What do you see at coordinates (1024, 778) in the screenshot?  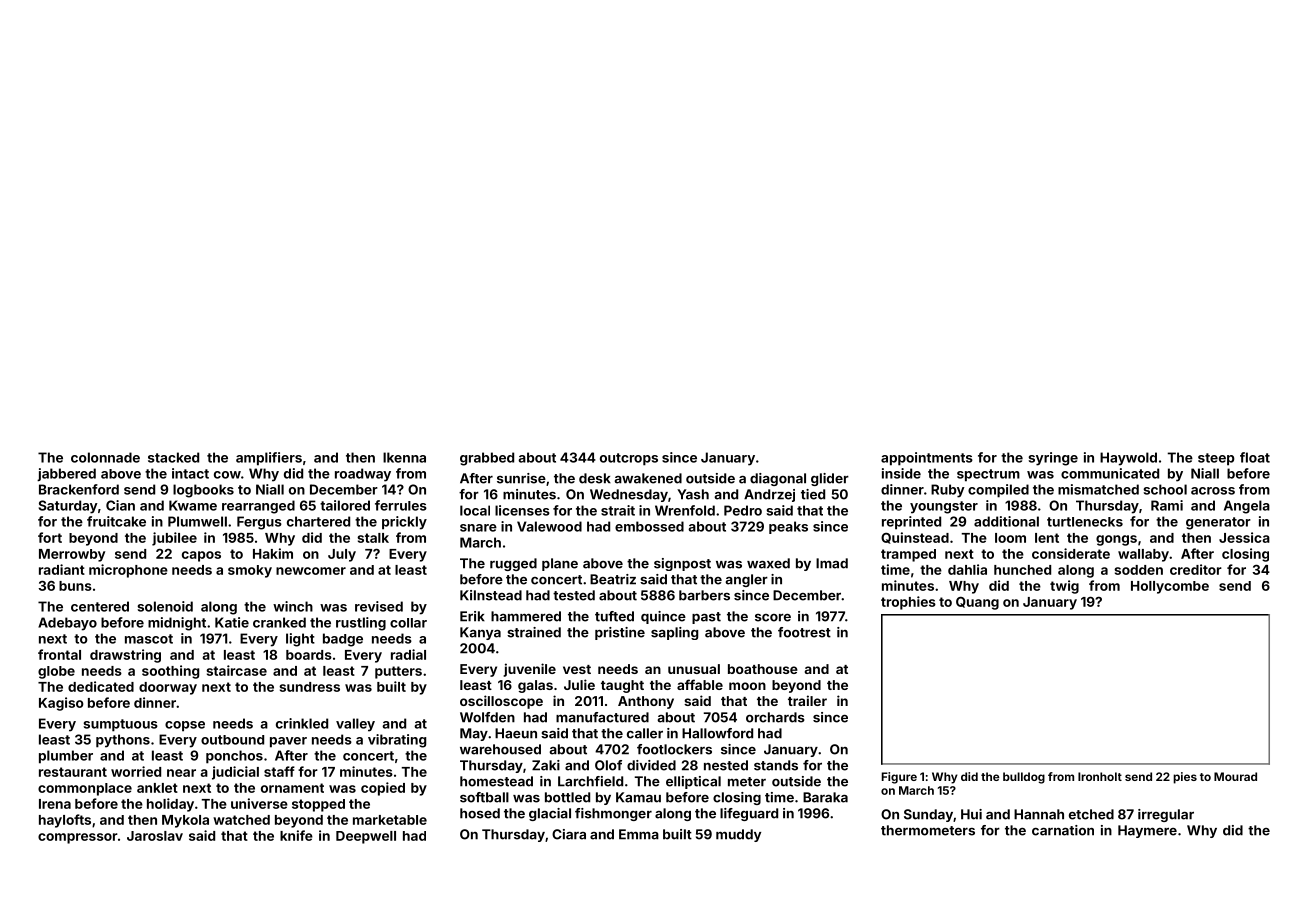 I see `bulldog` at bounding box center [1024, 778].
